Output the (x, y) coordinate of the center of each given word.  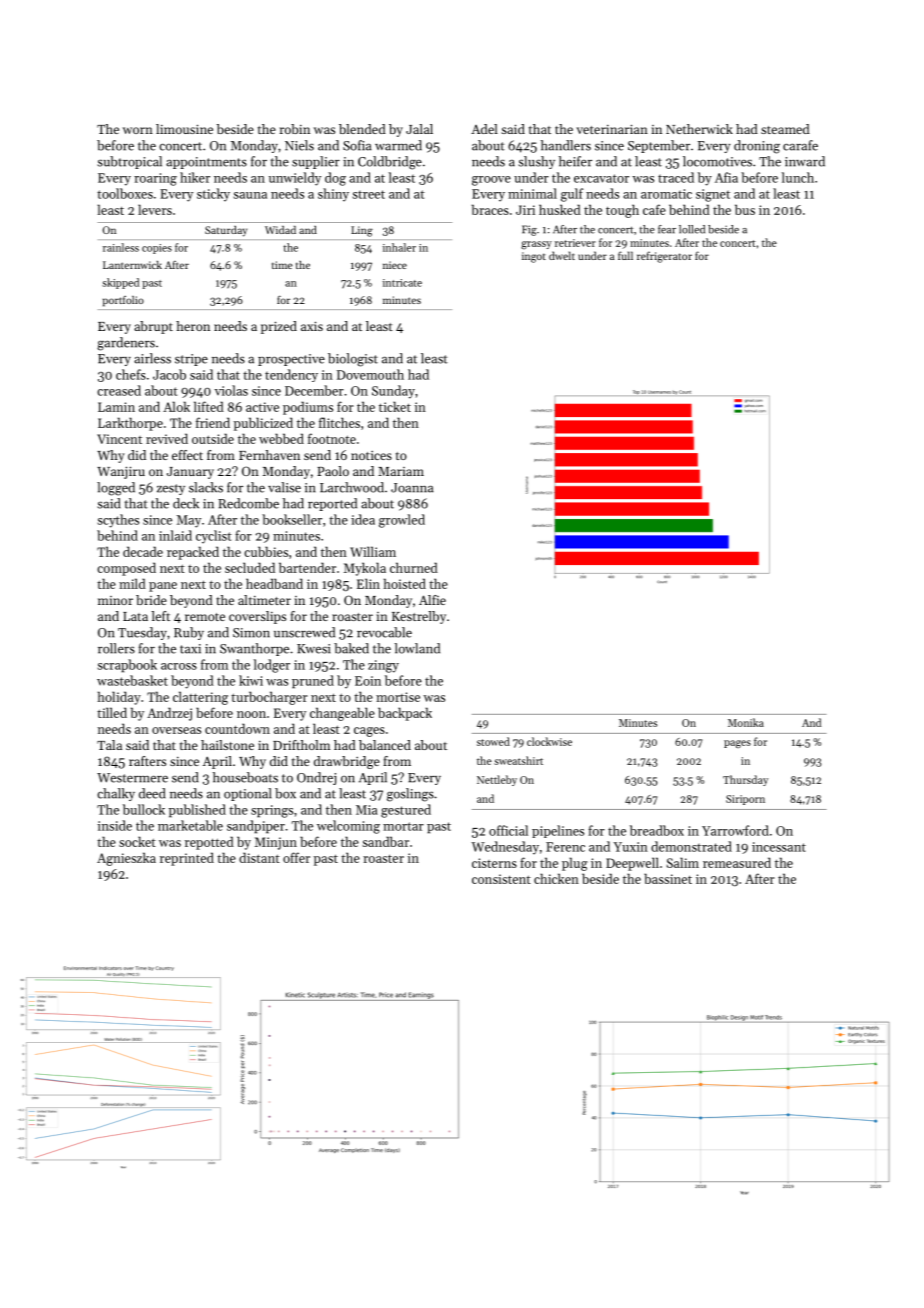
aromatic (666, 194)
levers (155, 209)
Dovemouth (370, 374)
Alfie (432, 600)
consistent (501, 879)
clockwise (549, 741)
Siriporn (745, 800)
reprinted (187, 859)
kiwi (251, 680)
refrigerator (664, 257)
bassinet (668, 878)
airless (152, 358)
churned (414, 567)
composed (126, 569)
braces (490, 209)
